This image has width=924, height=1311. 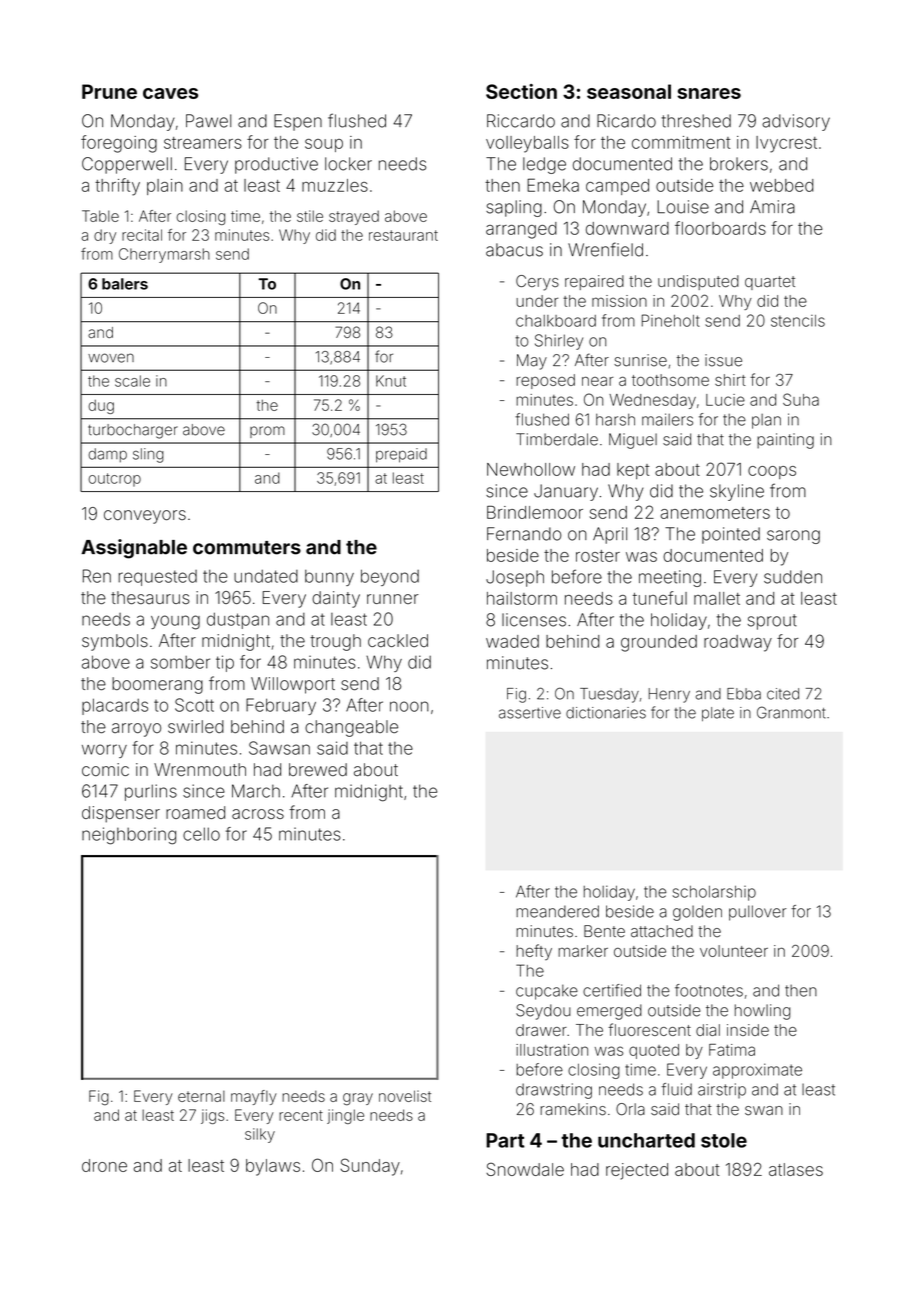 What do you see at coordinates (514, 208) in the image?
I see `sapling` at bounding box center [514, 208].
